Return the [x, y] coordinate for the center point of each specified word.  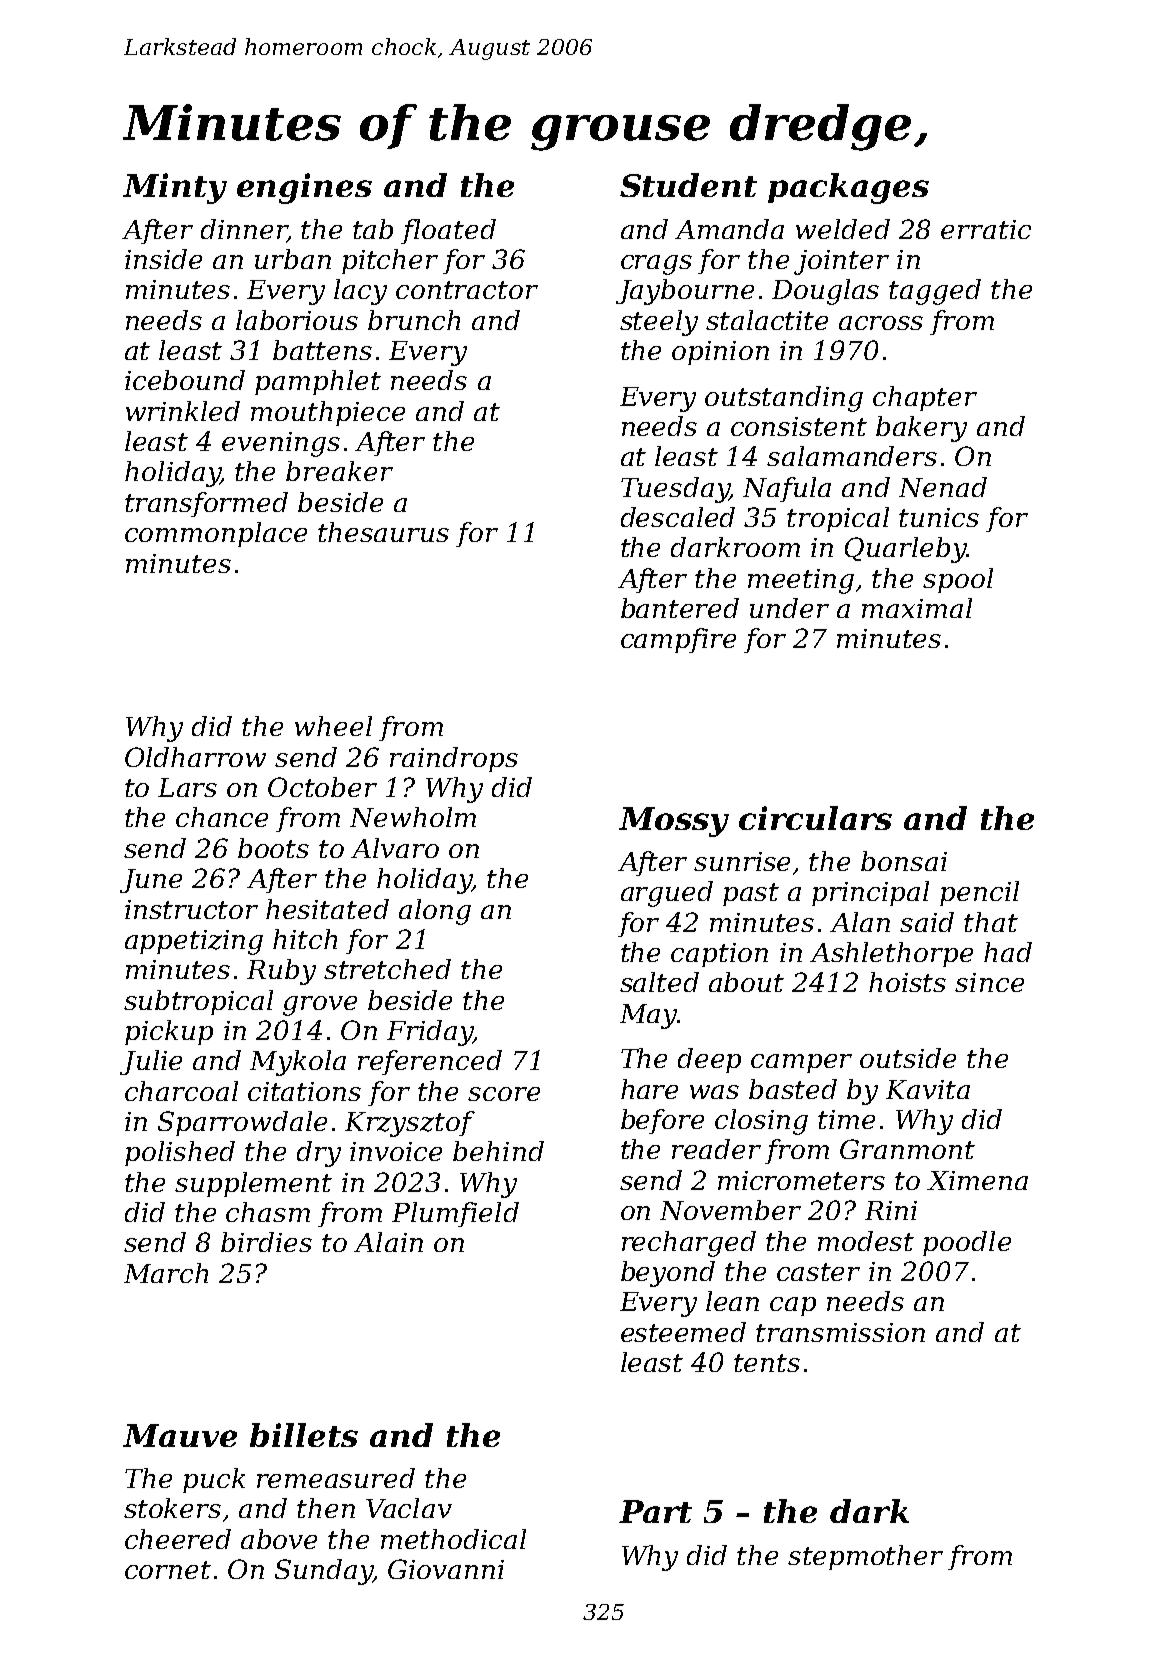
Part [655, 1511]
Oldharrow [195, 757]
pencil [979, 893]
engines [304, 188]
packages [848, 188]
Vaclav [409, 1508]
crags [656, 265]
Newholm [413, 817]
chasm [268, 1212]
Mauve [180, 1435]
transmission [840, 1332]
